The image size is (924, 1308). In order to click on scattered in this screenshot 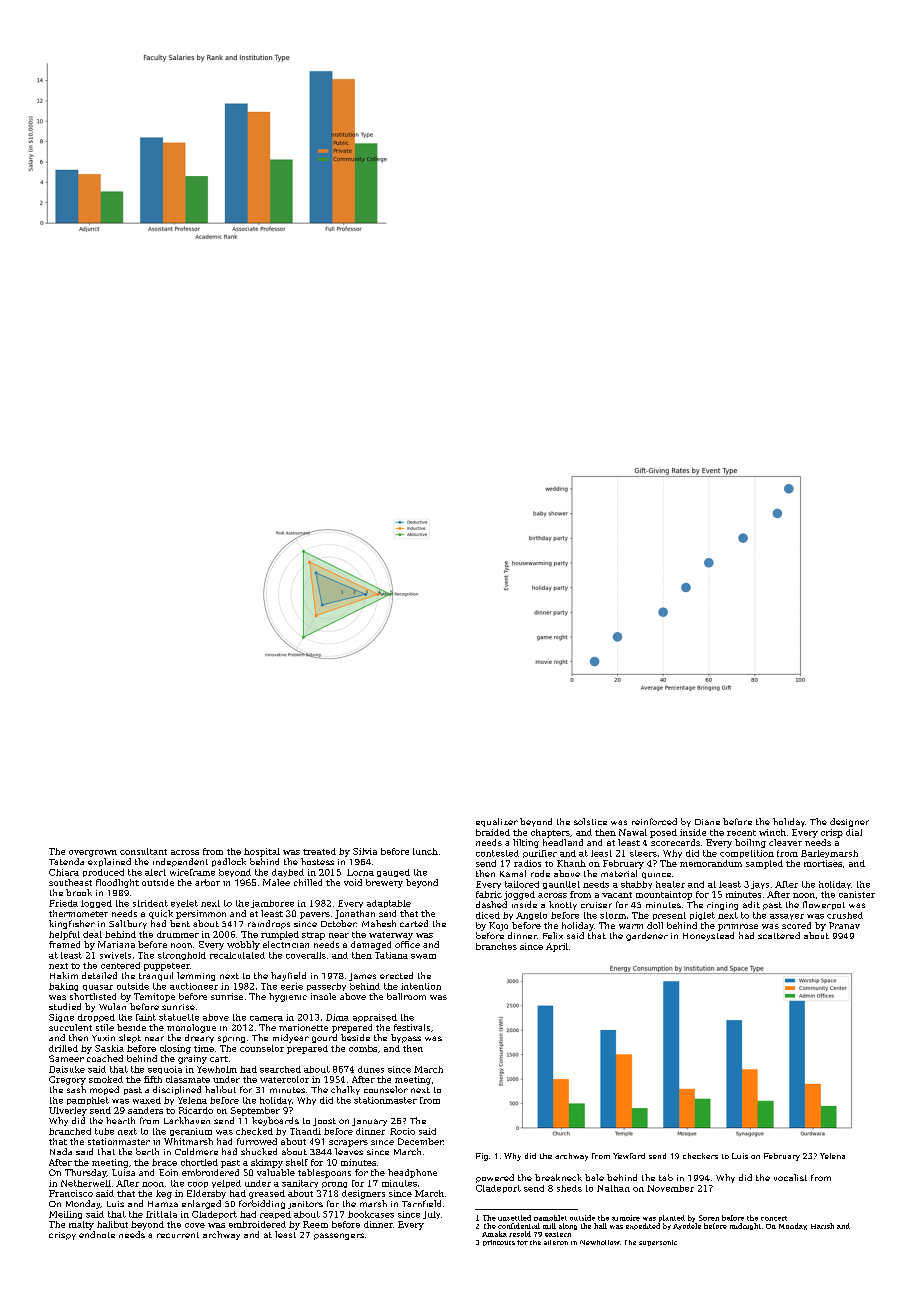, I will do `click(779, 935)`.
